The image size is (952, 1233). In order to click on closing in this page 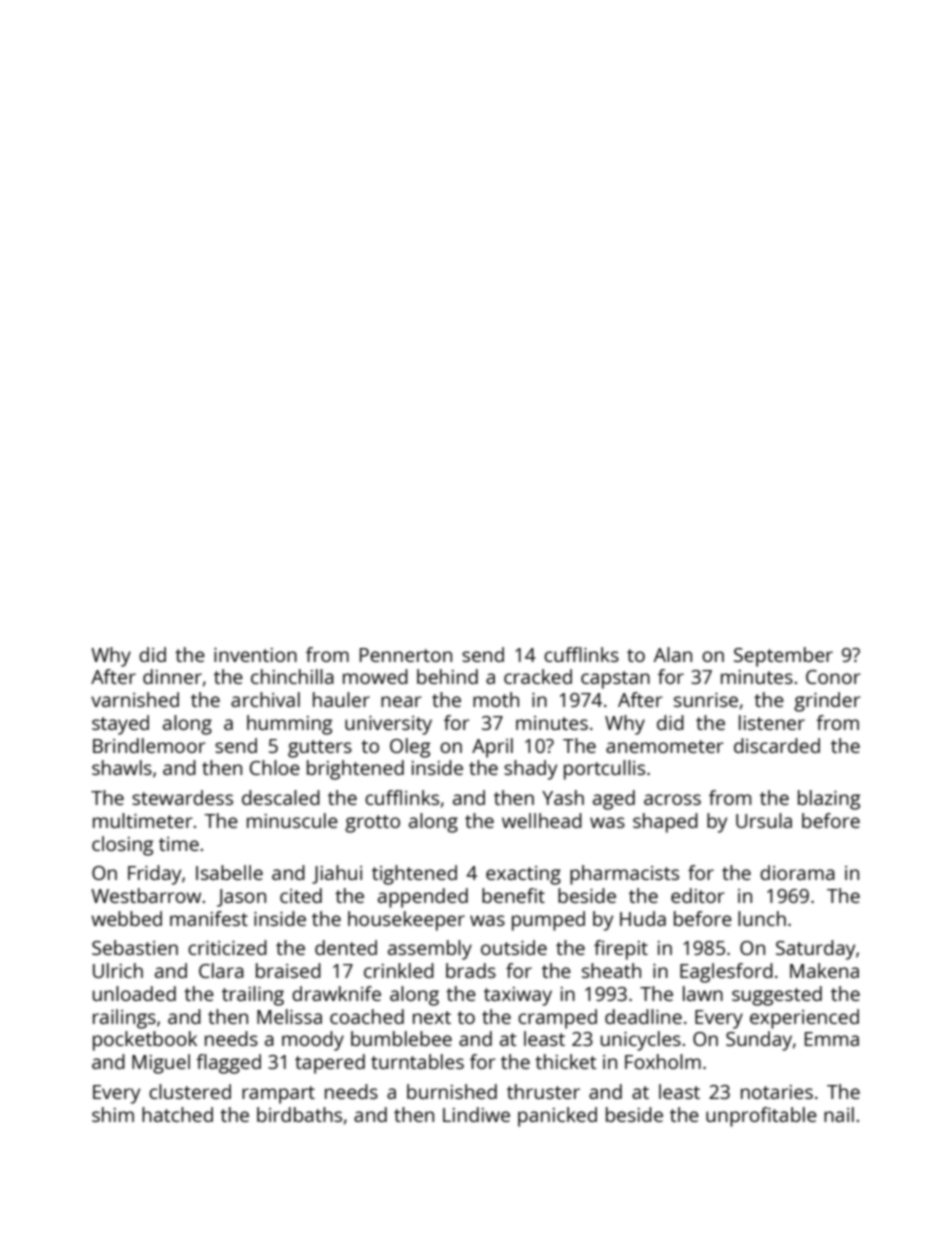, I will do `click(123, 846)`.
